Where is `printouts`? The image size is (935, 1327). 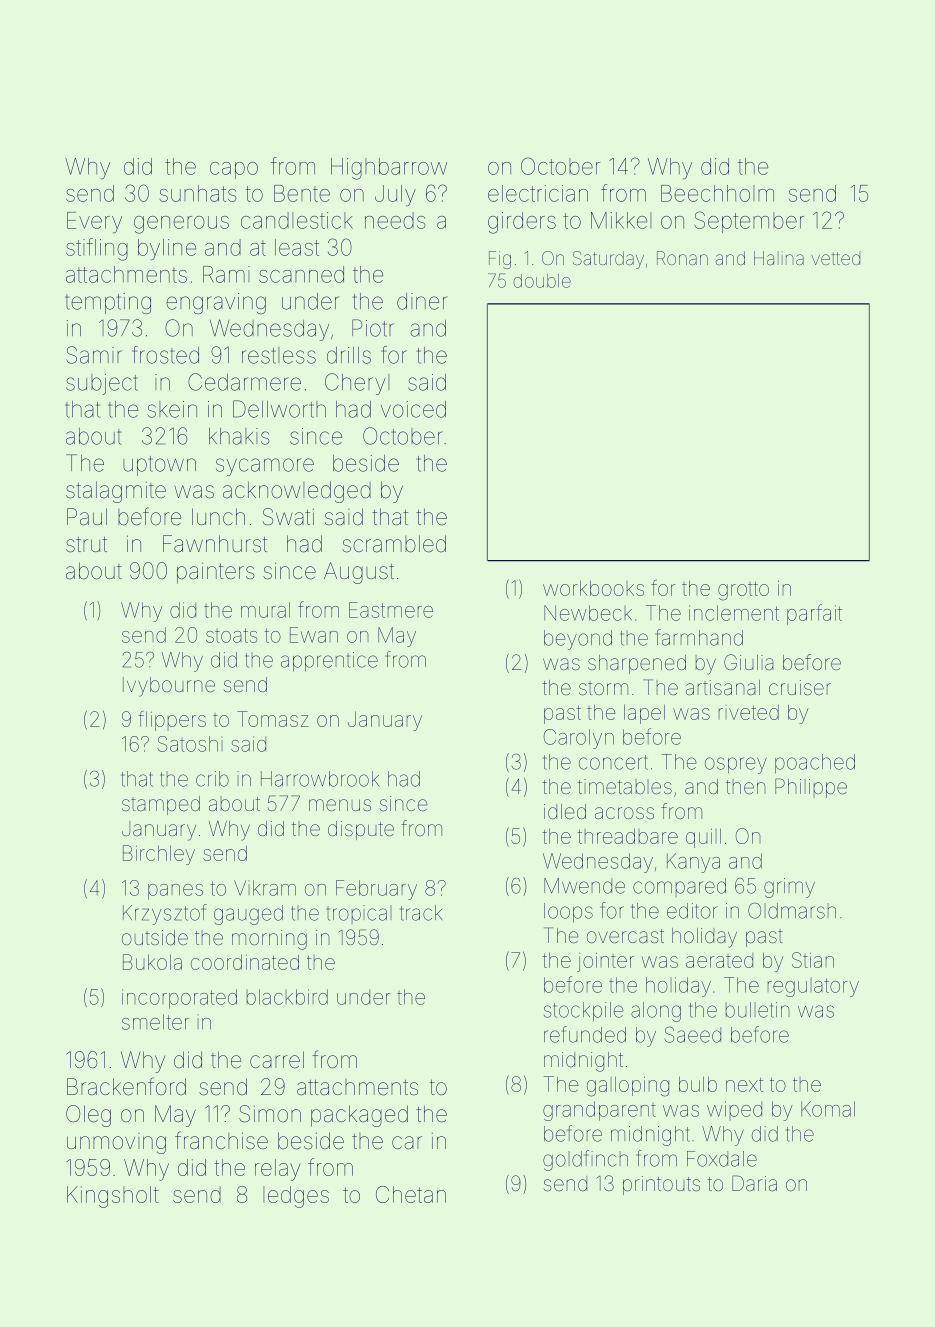
printouts is located at coordinates (661, 1185).
